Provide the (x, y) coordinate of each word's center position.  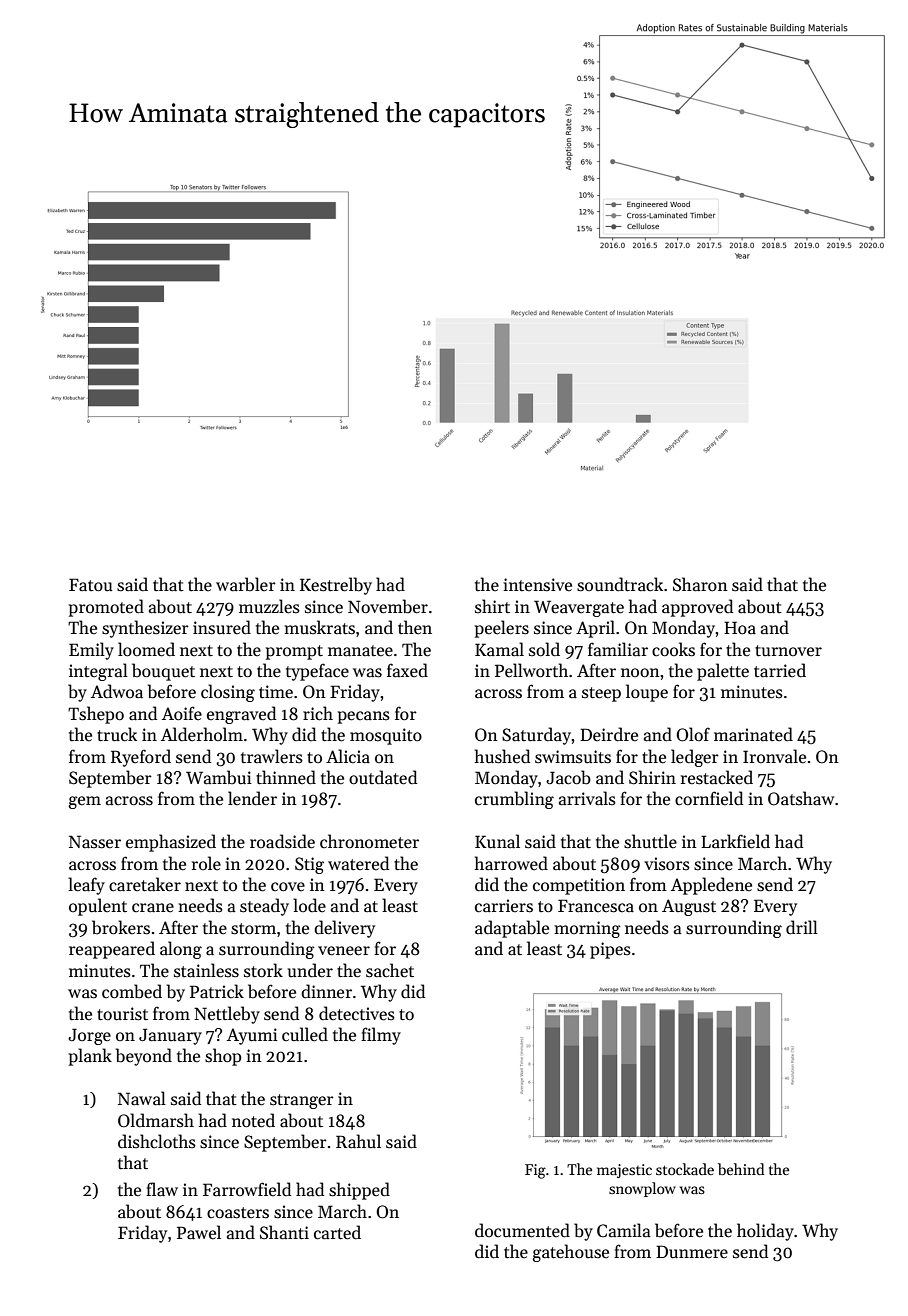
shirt (492, 606)
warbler (246, 584)
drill (802, 927)
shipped (359, 1191)
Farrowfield (247, 1189)
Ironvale (774, 756)
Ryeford (141, 758)
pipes (610, 950)
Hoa (740, 628)
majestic (624, 1171)
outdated (383, 777)
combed (132, 991)
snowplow (642, 1189)
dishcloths (157, 1141)
